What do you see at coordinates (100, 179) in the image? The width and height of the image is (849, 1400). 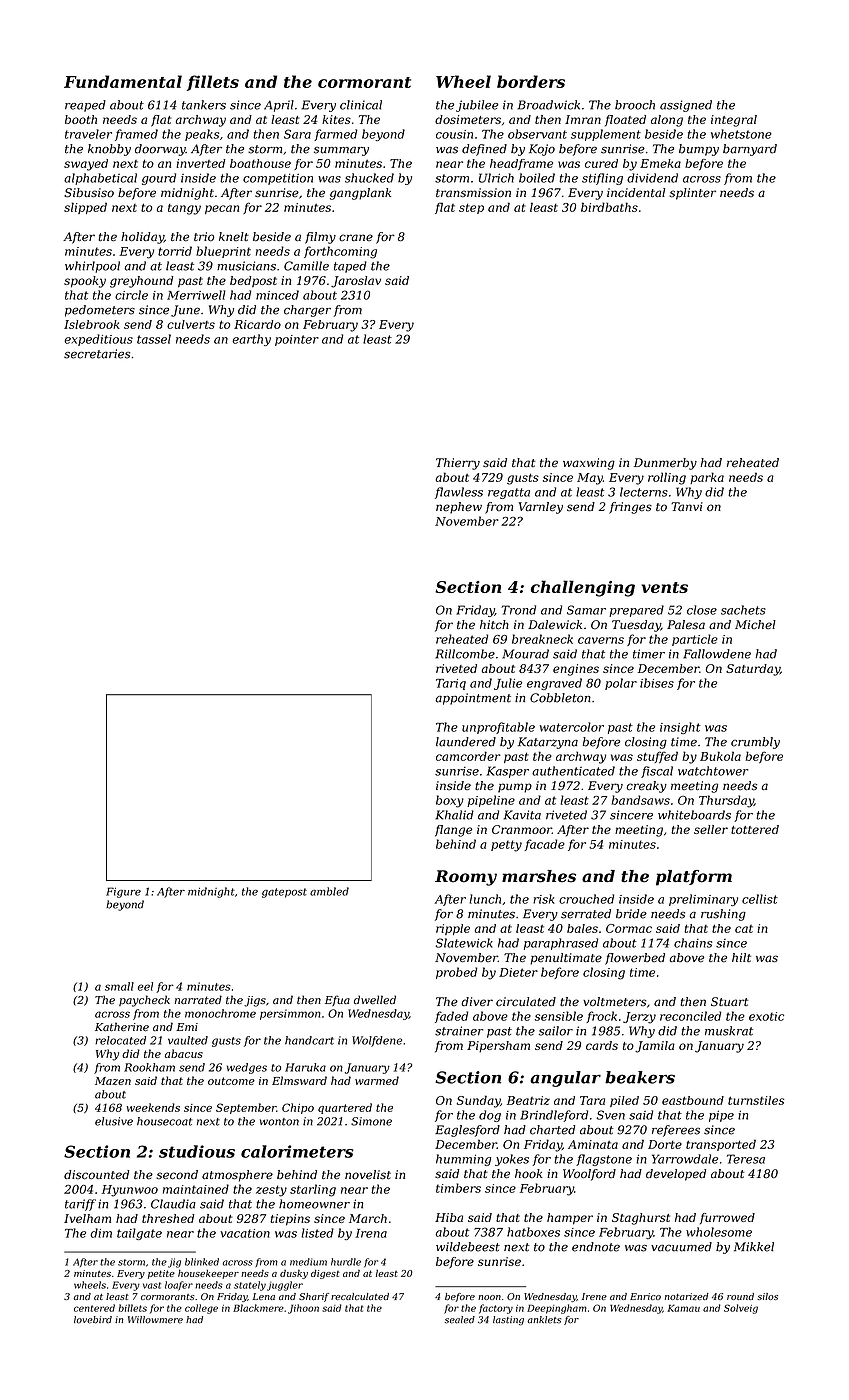 I see `alphabetical` at bounding box center [100, 179].
